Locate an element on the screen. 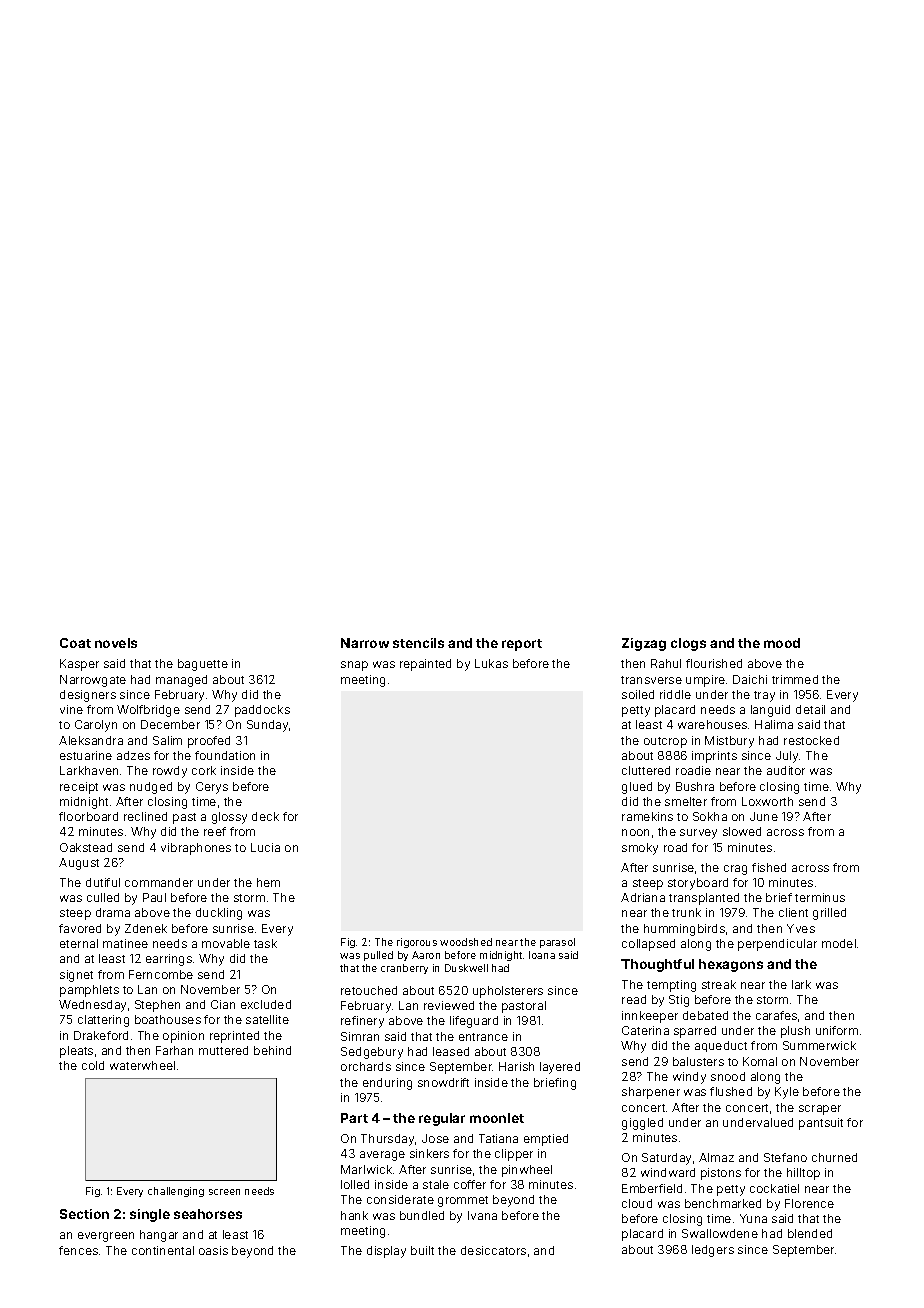 The height and width of the screenshot is (1308, 924). continental is located at coordinates (163, 1250).
